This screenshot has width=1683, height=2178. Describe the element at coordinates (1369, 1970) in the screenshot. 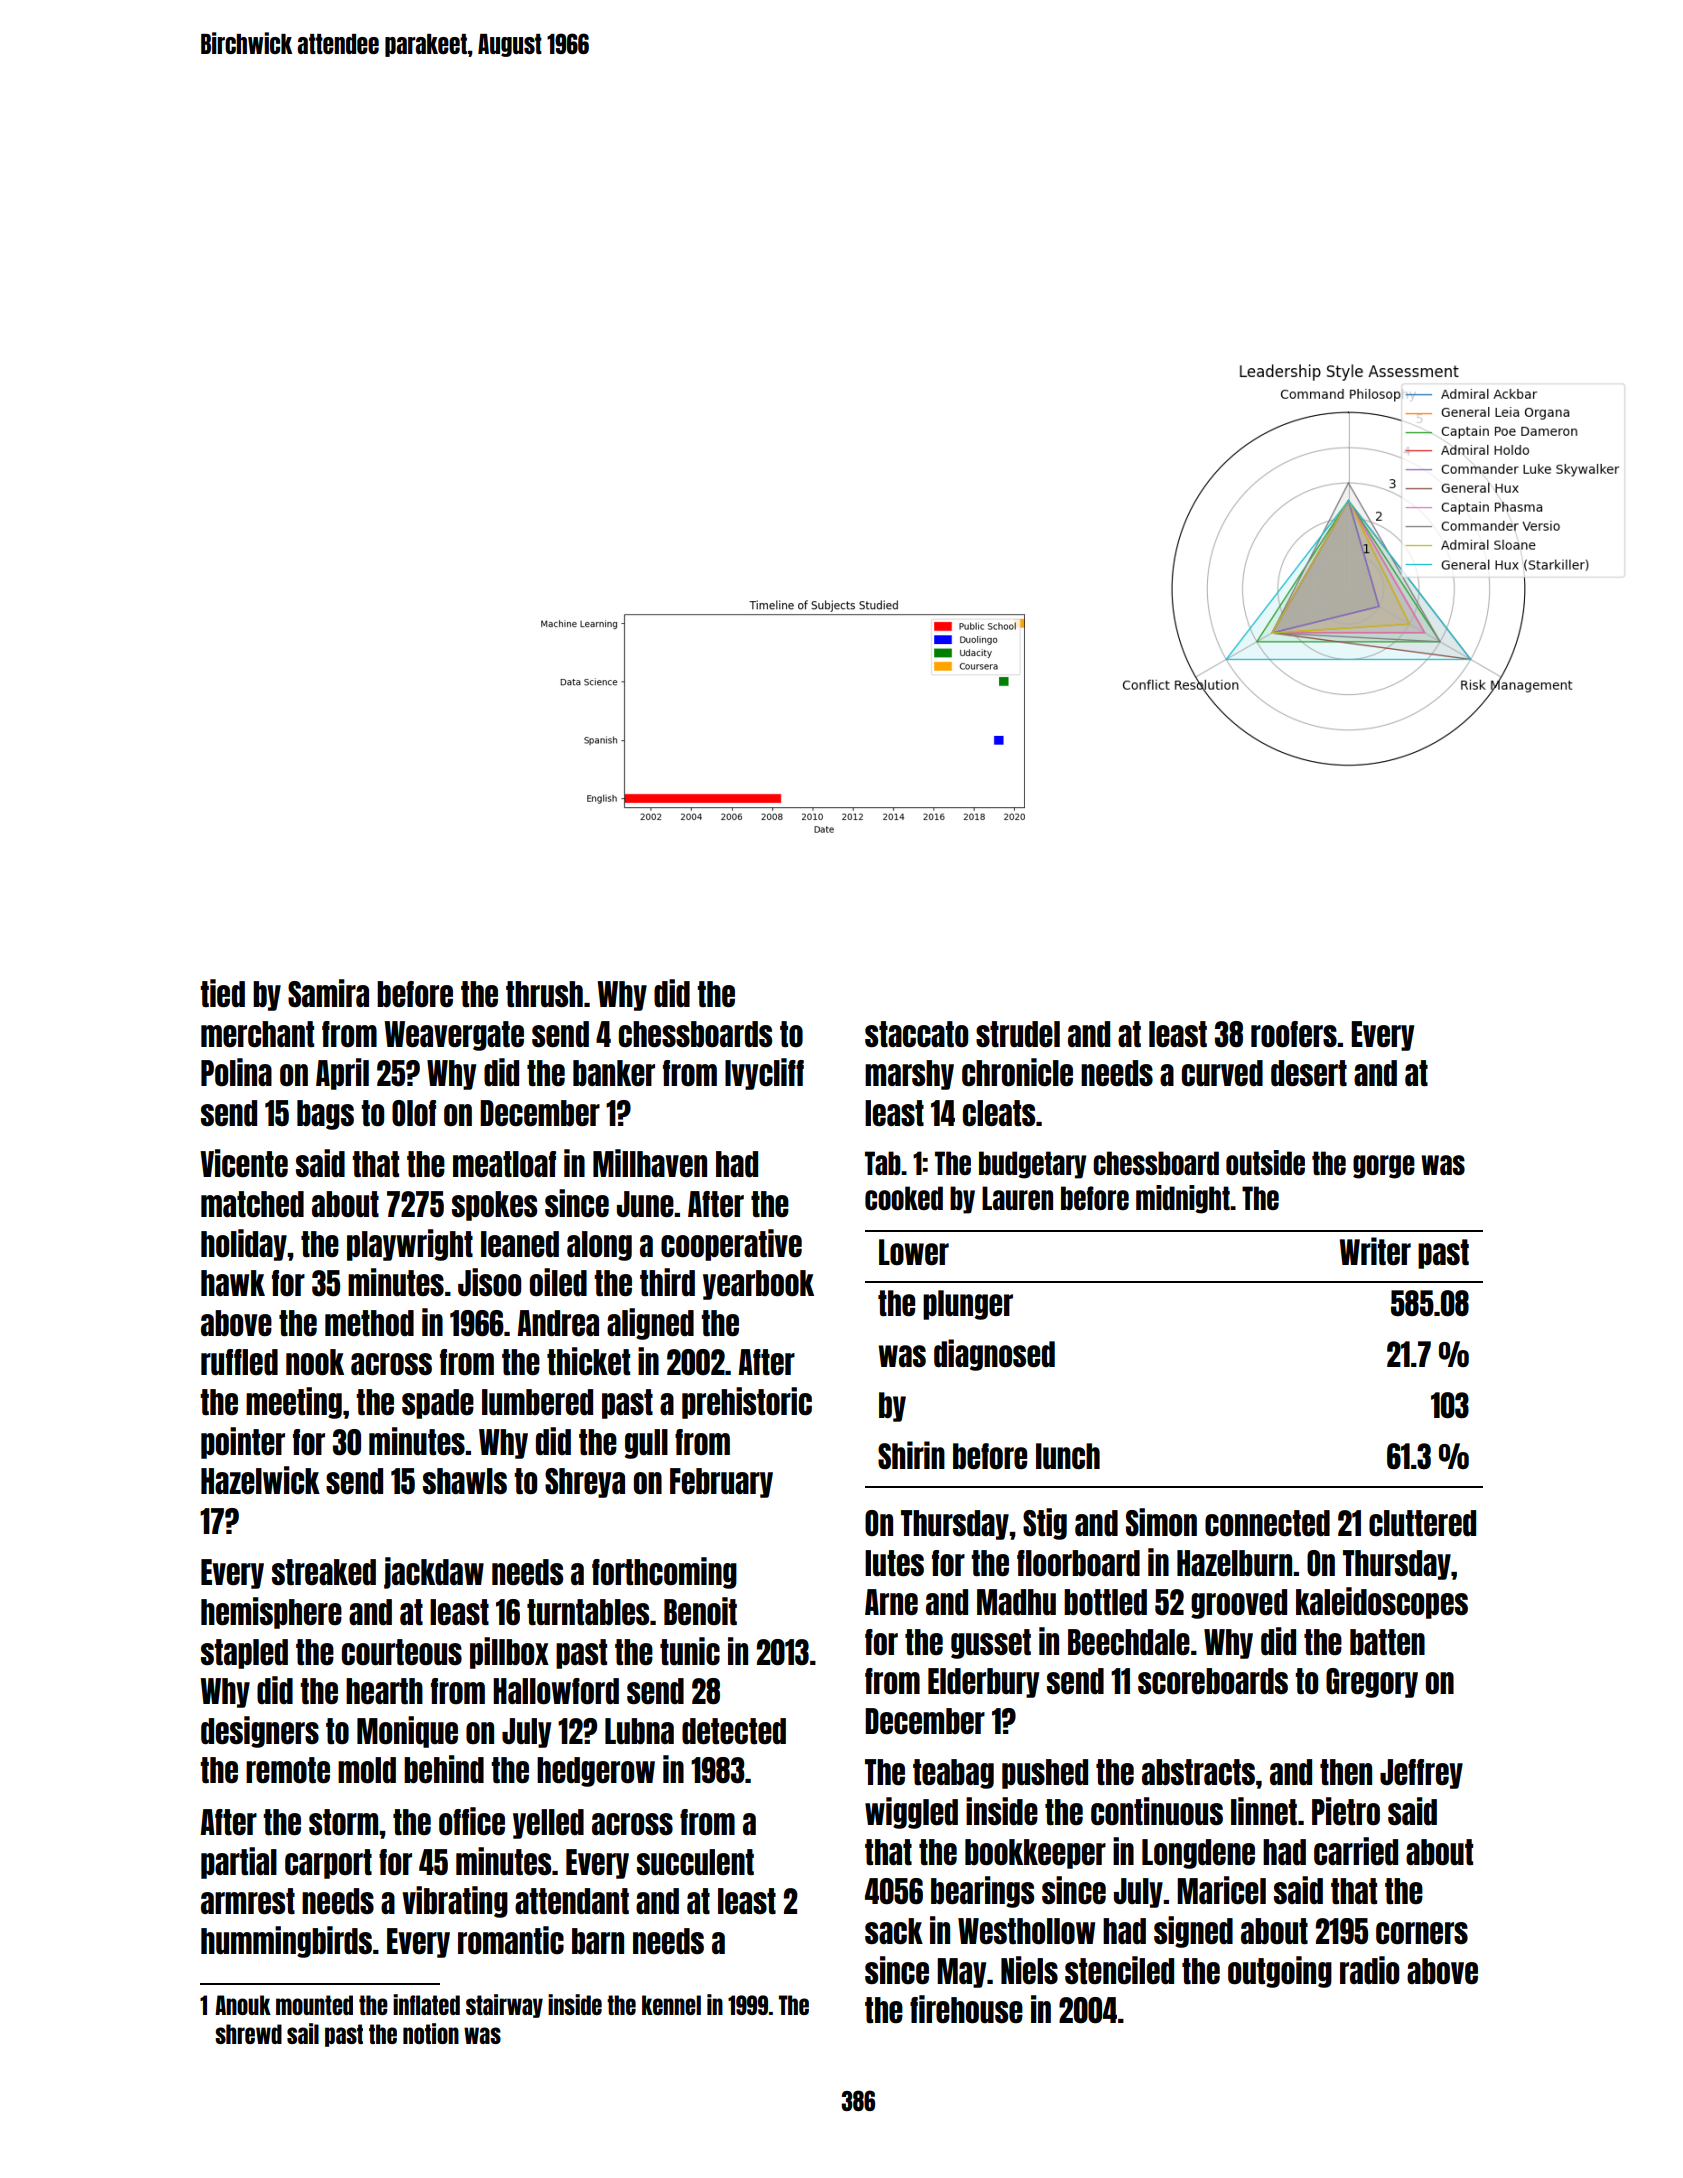

I see `radio` at that location.
